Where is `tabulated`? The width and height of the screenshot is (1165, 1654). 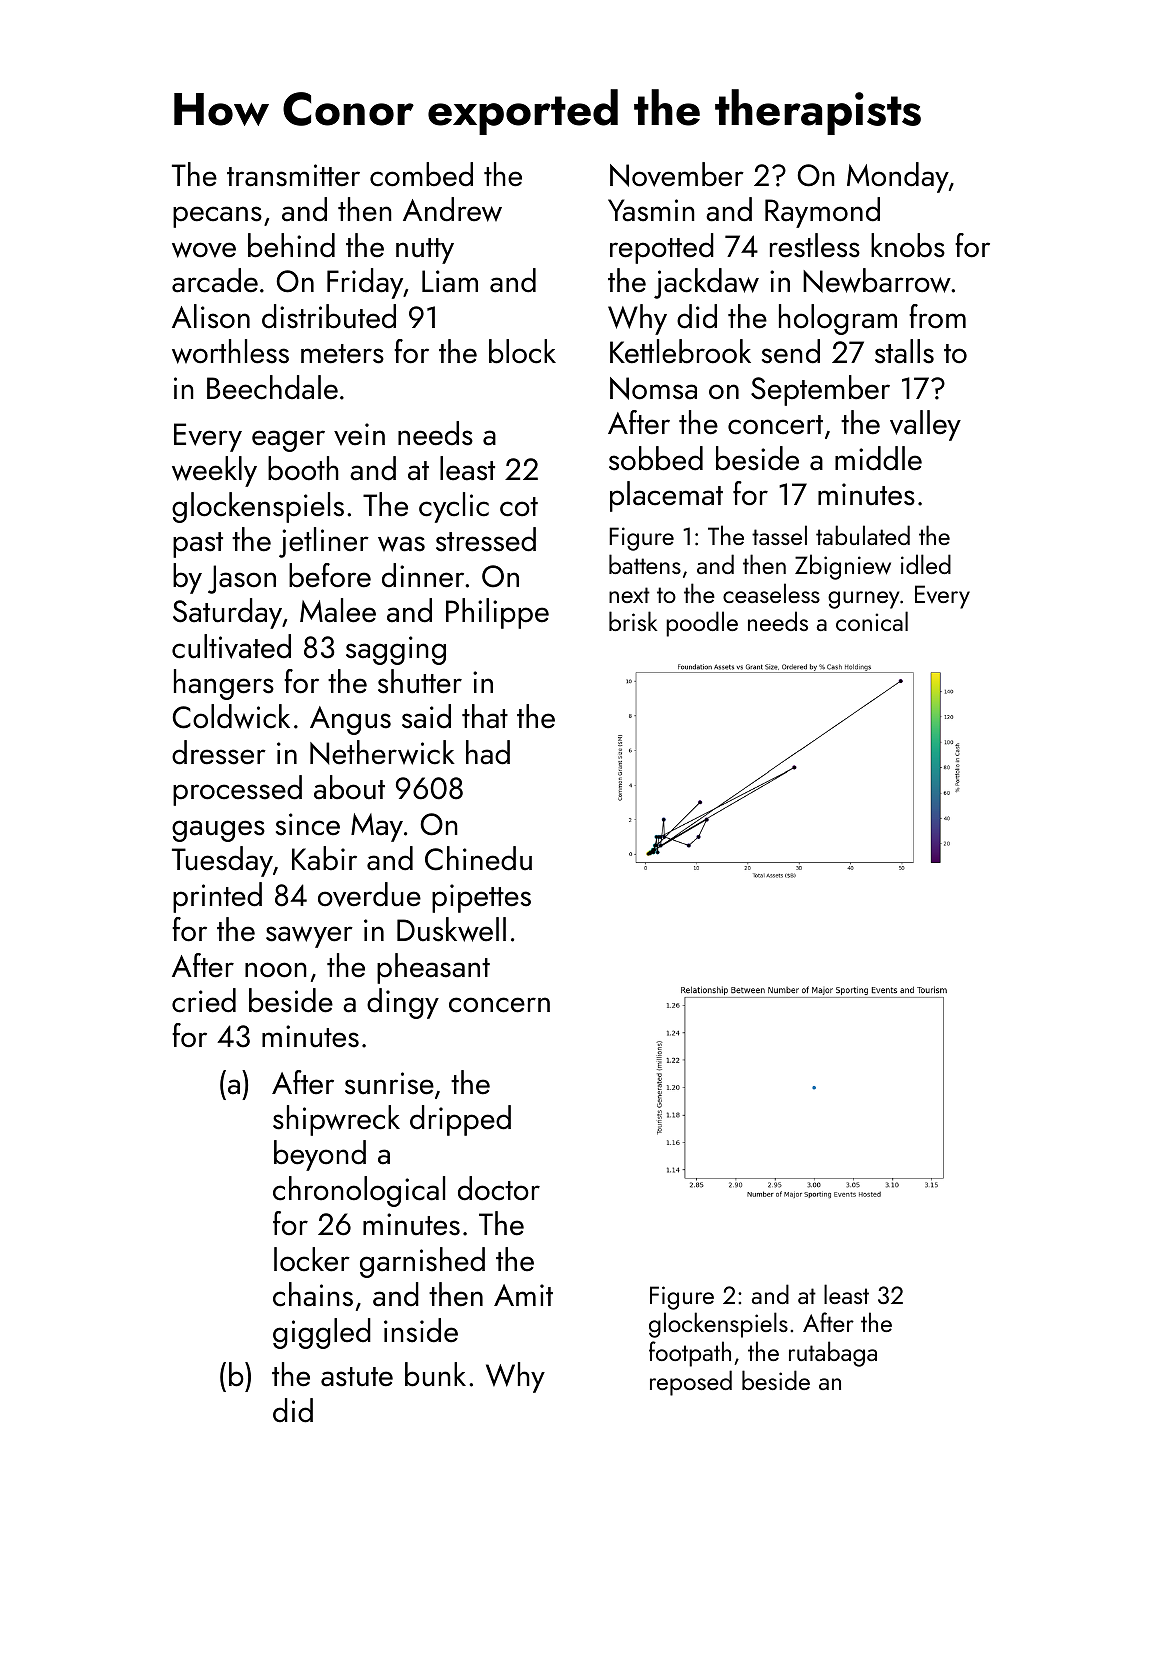 tabulated is located at coordinates (863, 535).
